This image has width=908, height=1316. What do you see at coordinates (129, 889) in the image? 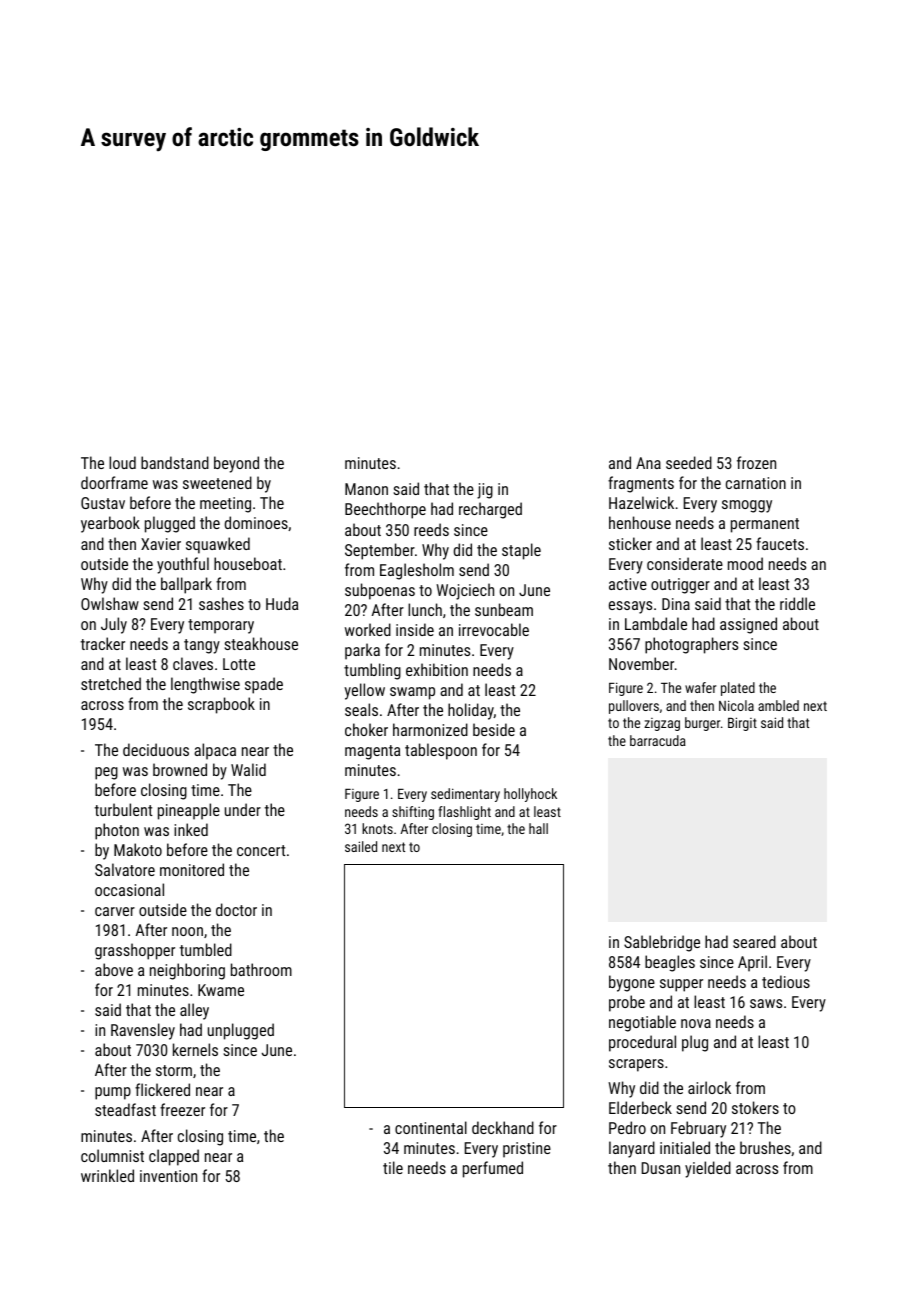
I see `occasional` at bounding box center [129, 889].
